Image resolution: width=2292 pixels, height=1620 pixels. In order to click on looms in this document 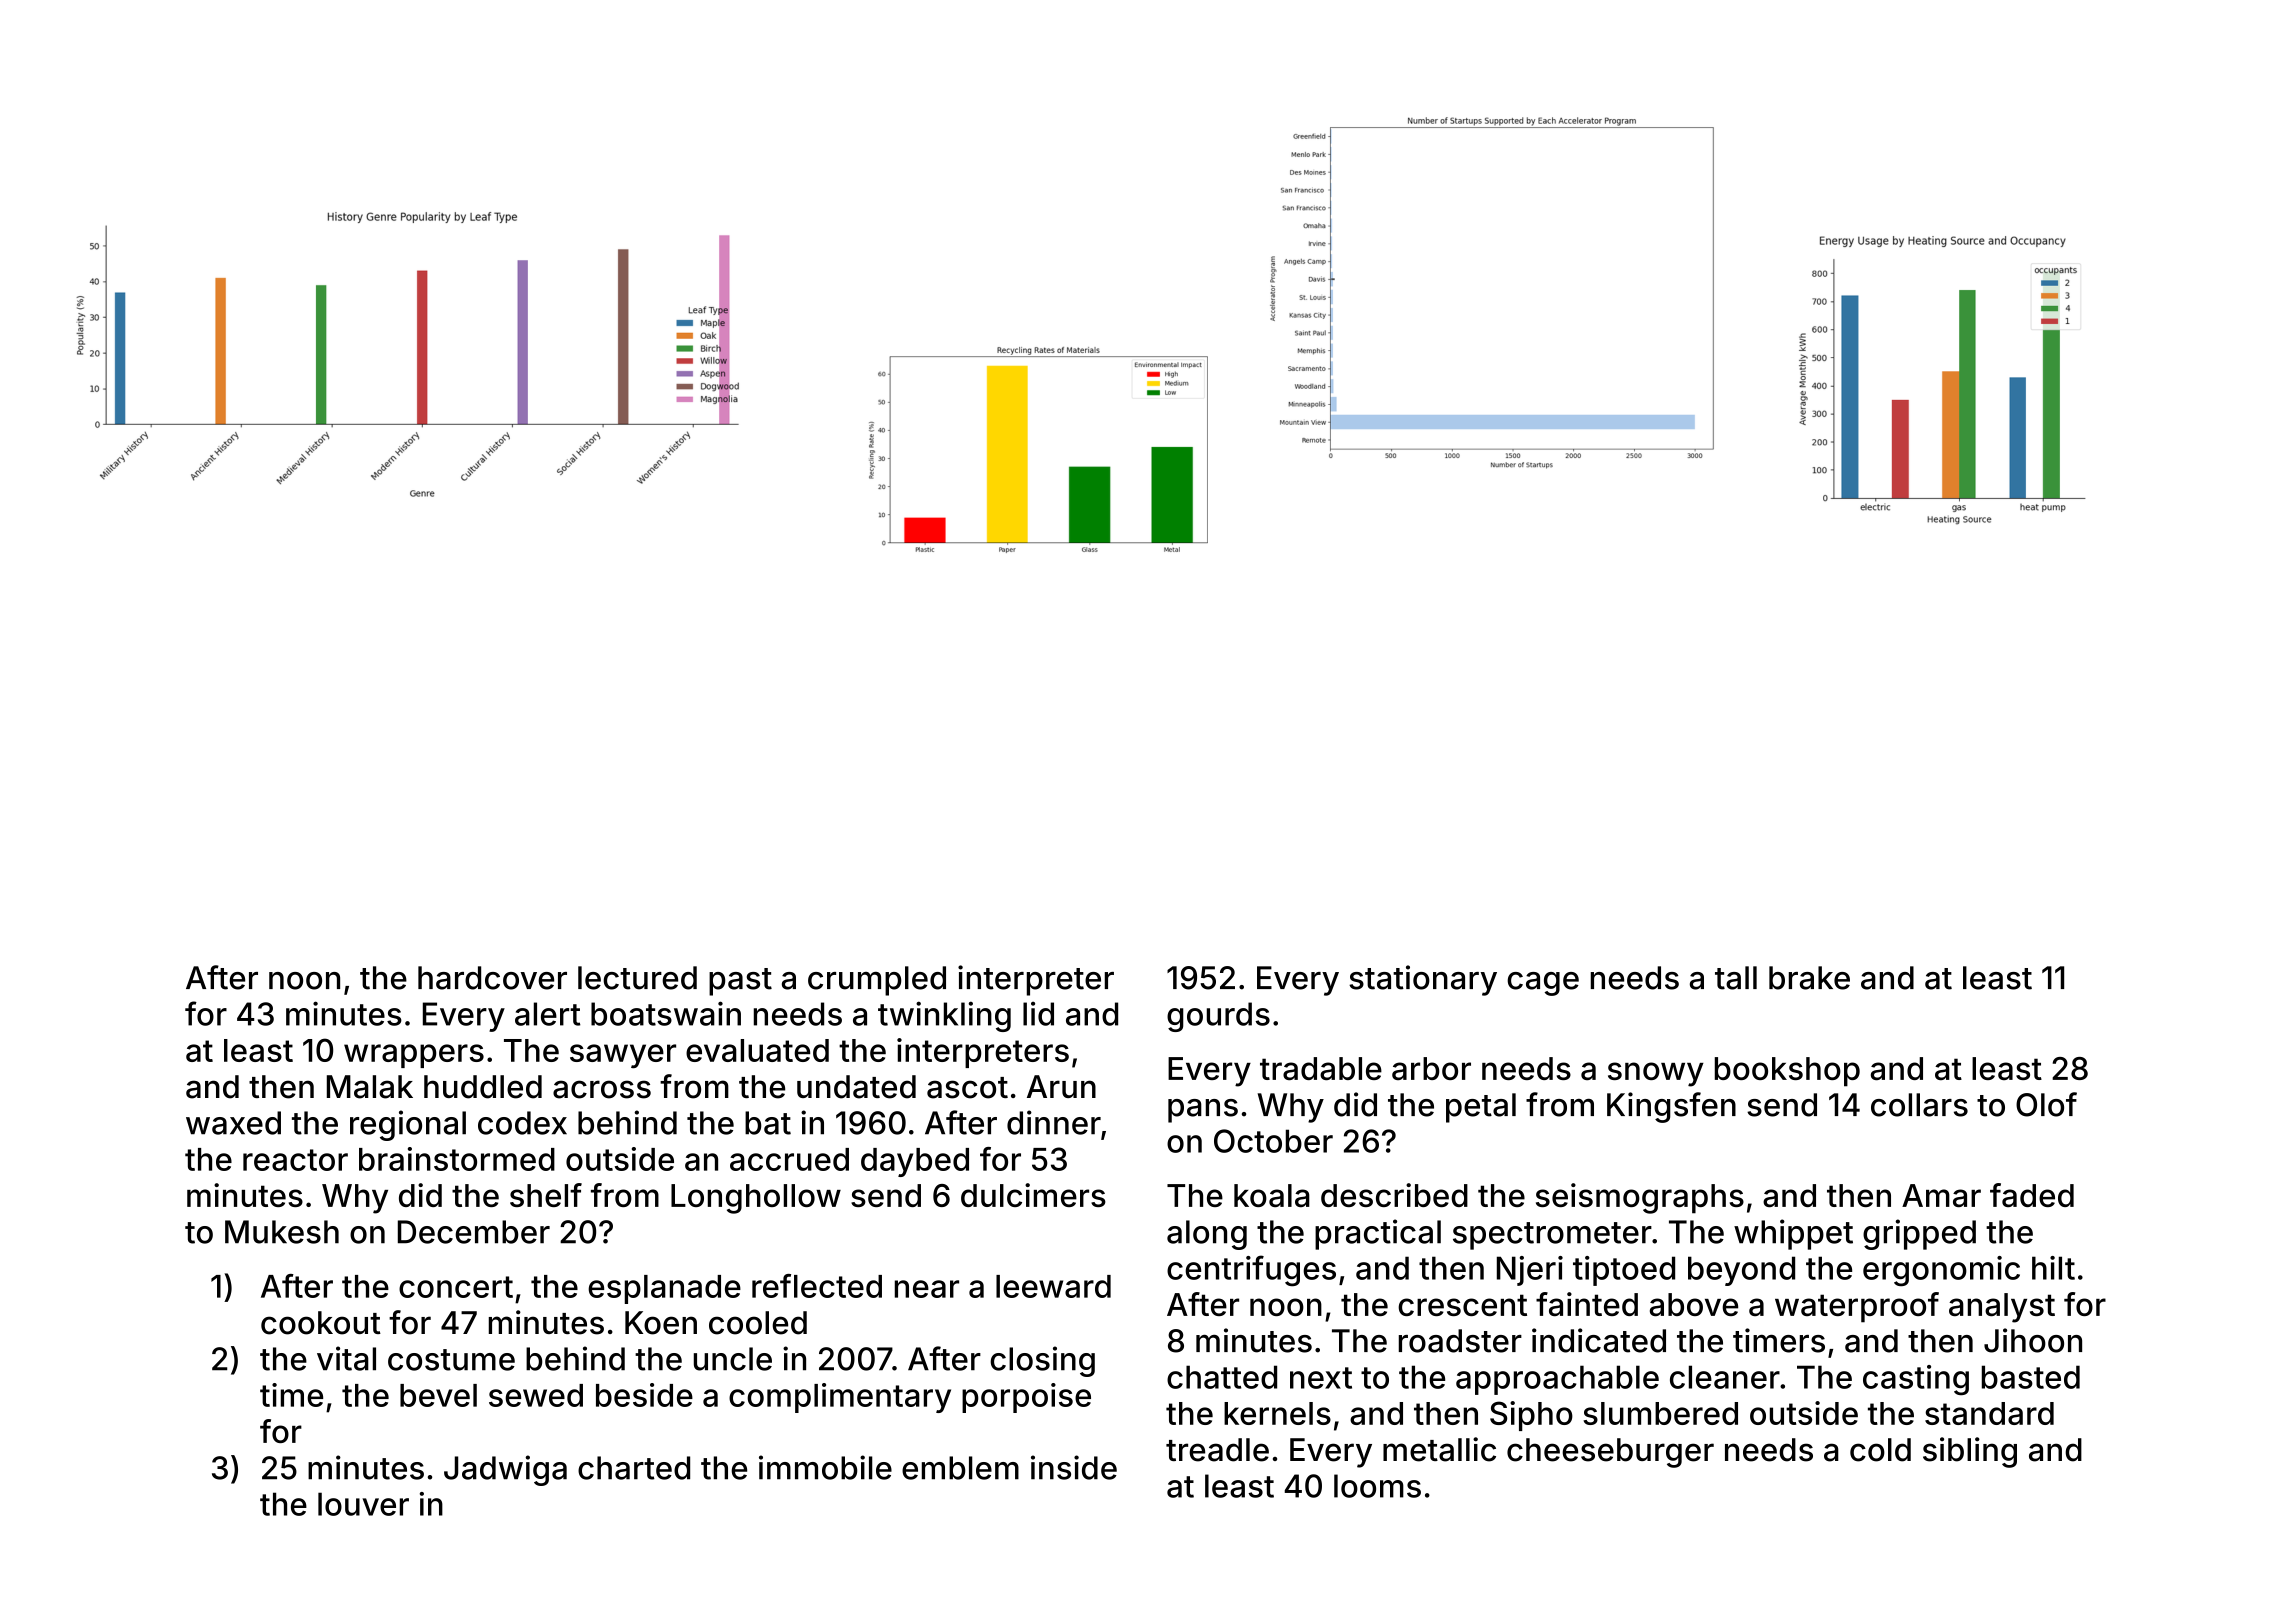, I will do `click(1377, 1486)`.
